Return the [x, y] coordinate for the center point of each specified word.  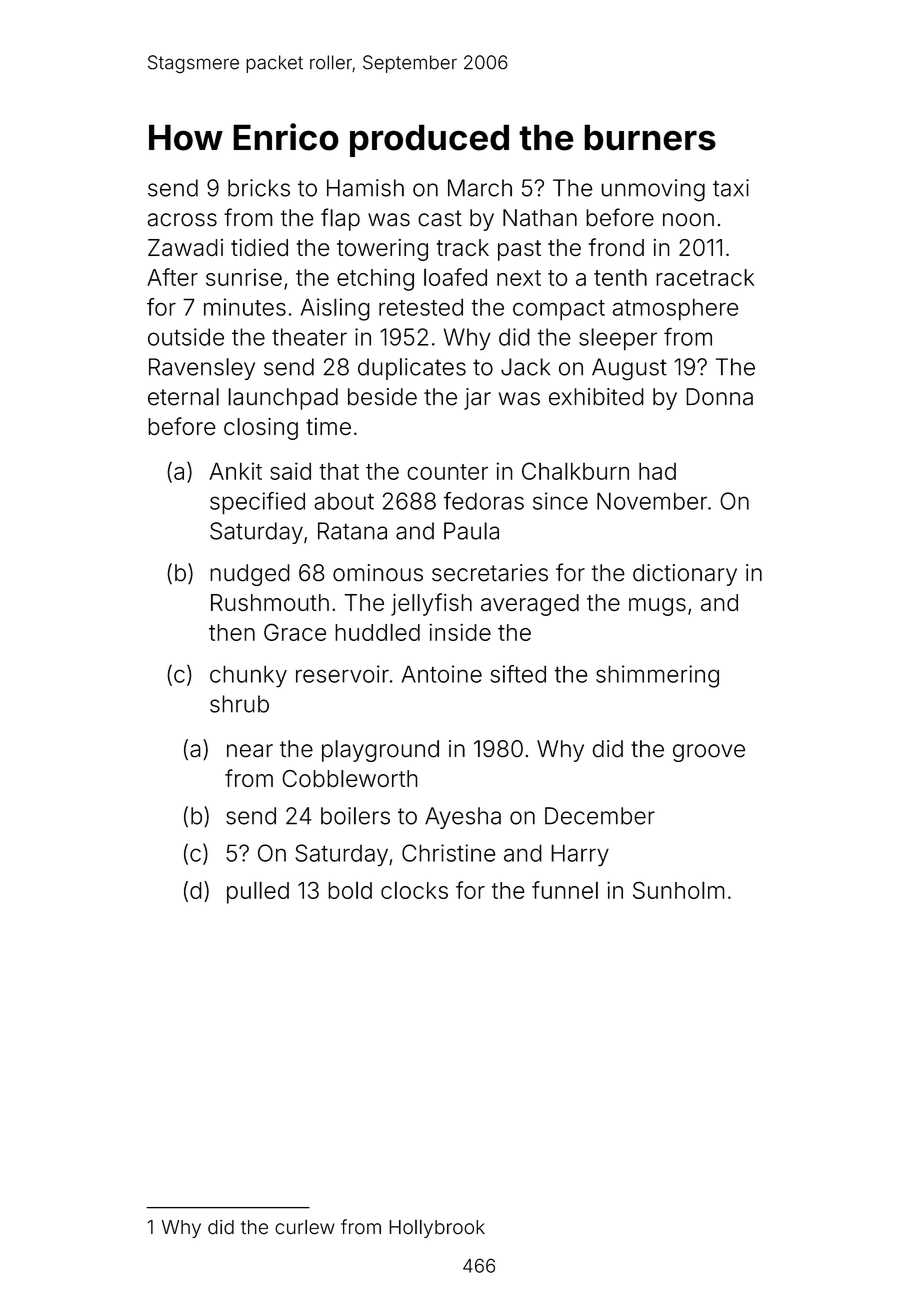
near [250, 751]
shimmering [657, 676]
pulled [258, 892]
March [480, 188]
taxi [731, 188]
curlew [305, 1227]
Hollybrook [437, 1228]
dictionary [685, 575]
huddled [377, 632]
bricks [259, 188]
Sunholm [679, 890]
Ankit [235, 471]
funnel [565, 890]
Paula [471, 531]
